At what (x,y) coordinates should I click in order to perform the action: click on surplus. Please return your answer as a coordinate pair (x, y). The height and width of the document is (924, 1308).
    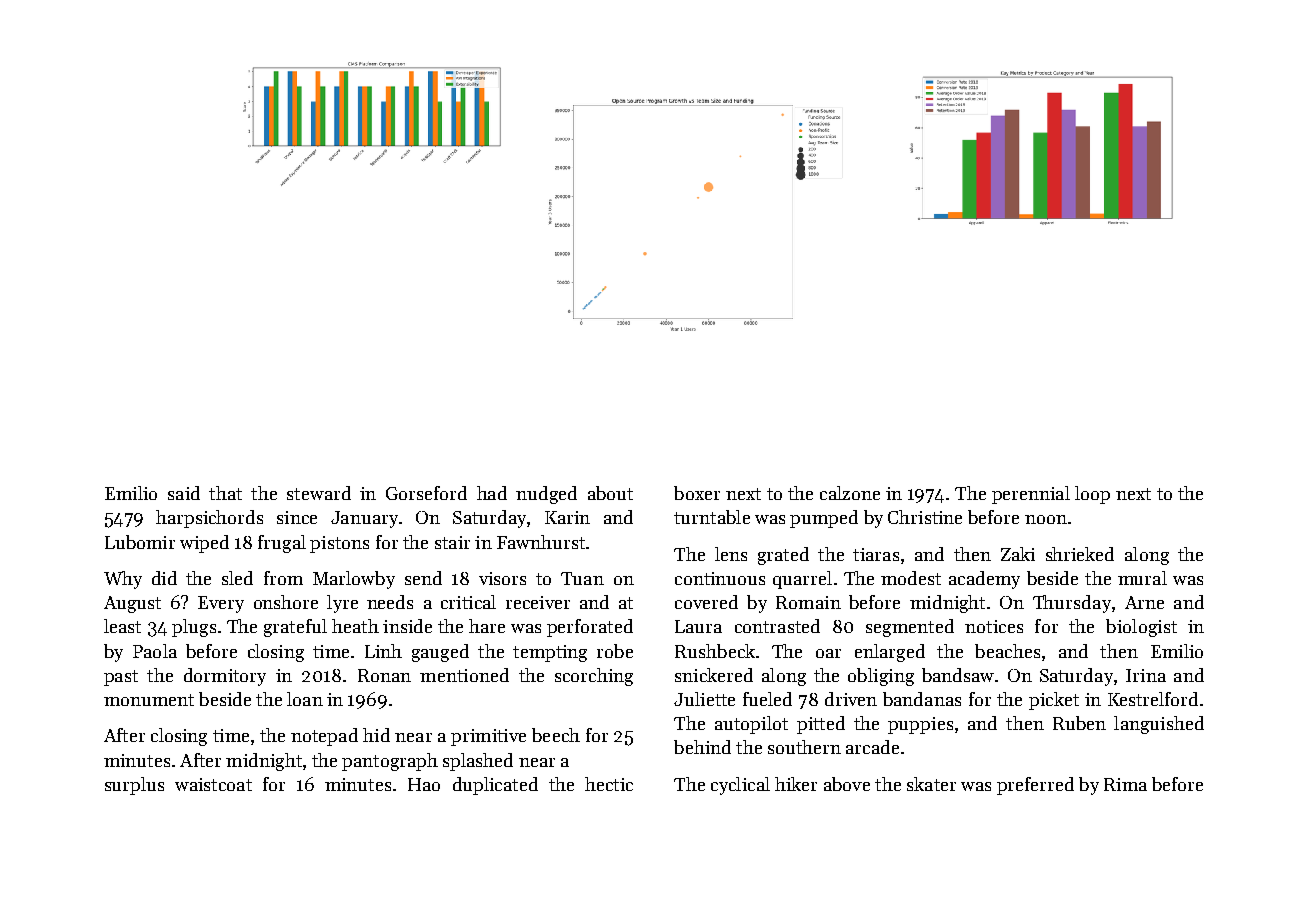
    Looking at the image, I should click on (134, 786).
